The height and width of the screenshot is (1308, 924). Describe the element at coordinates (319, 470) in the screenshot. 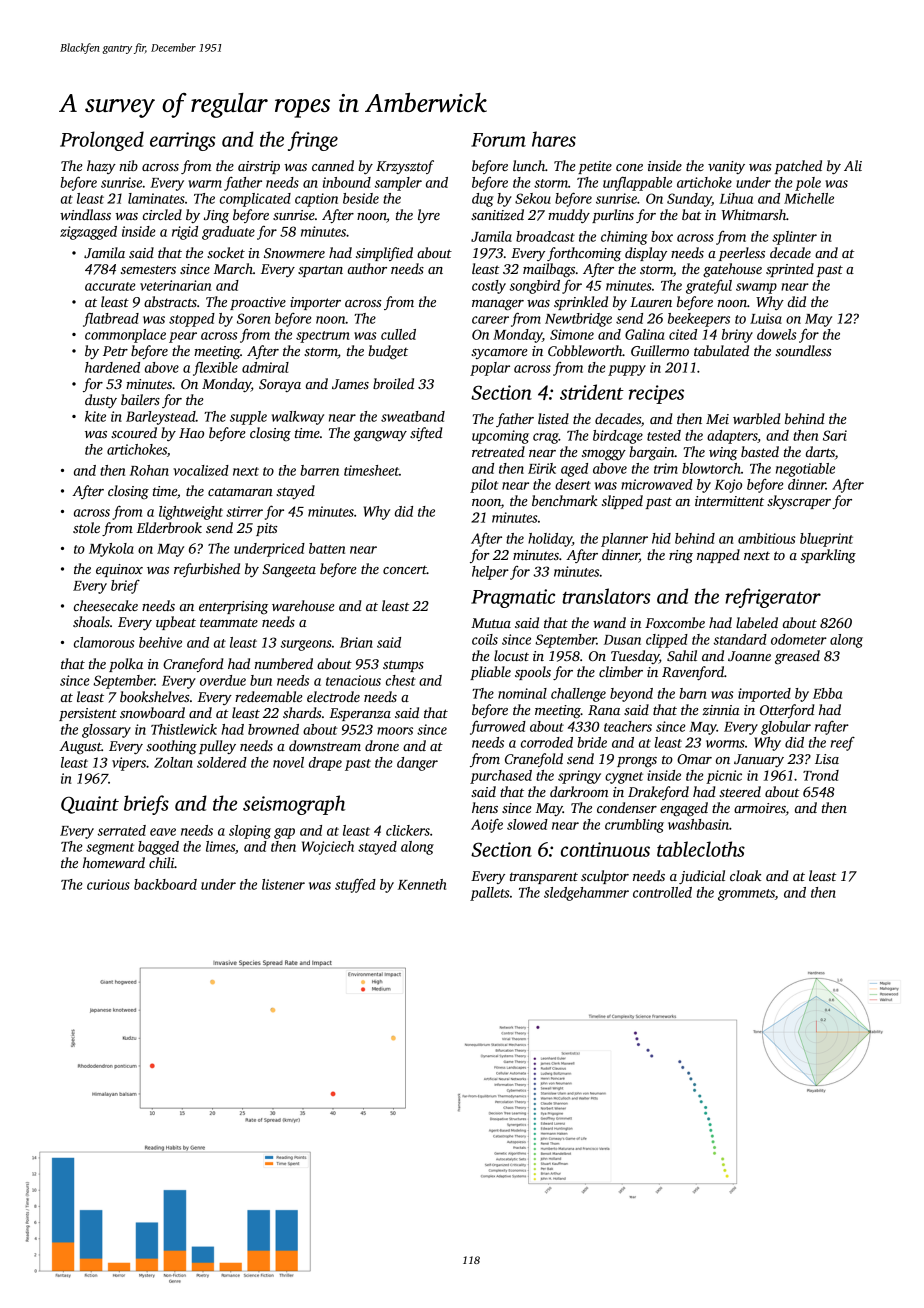

I see `barren` at that location.
